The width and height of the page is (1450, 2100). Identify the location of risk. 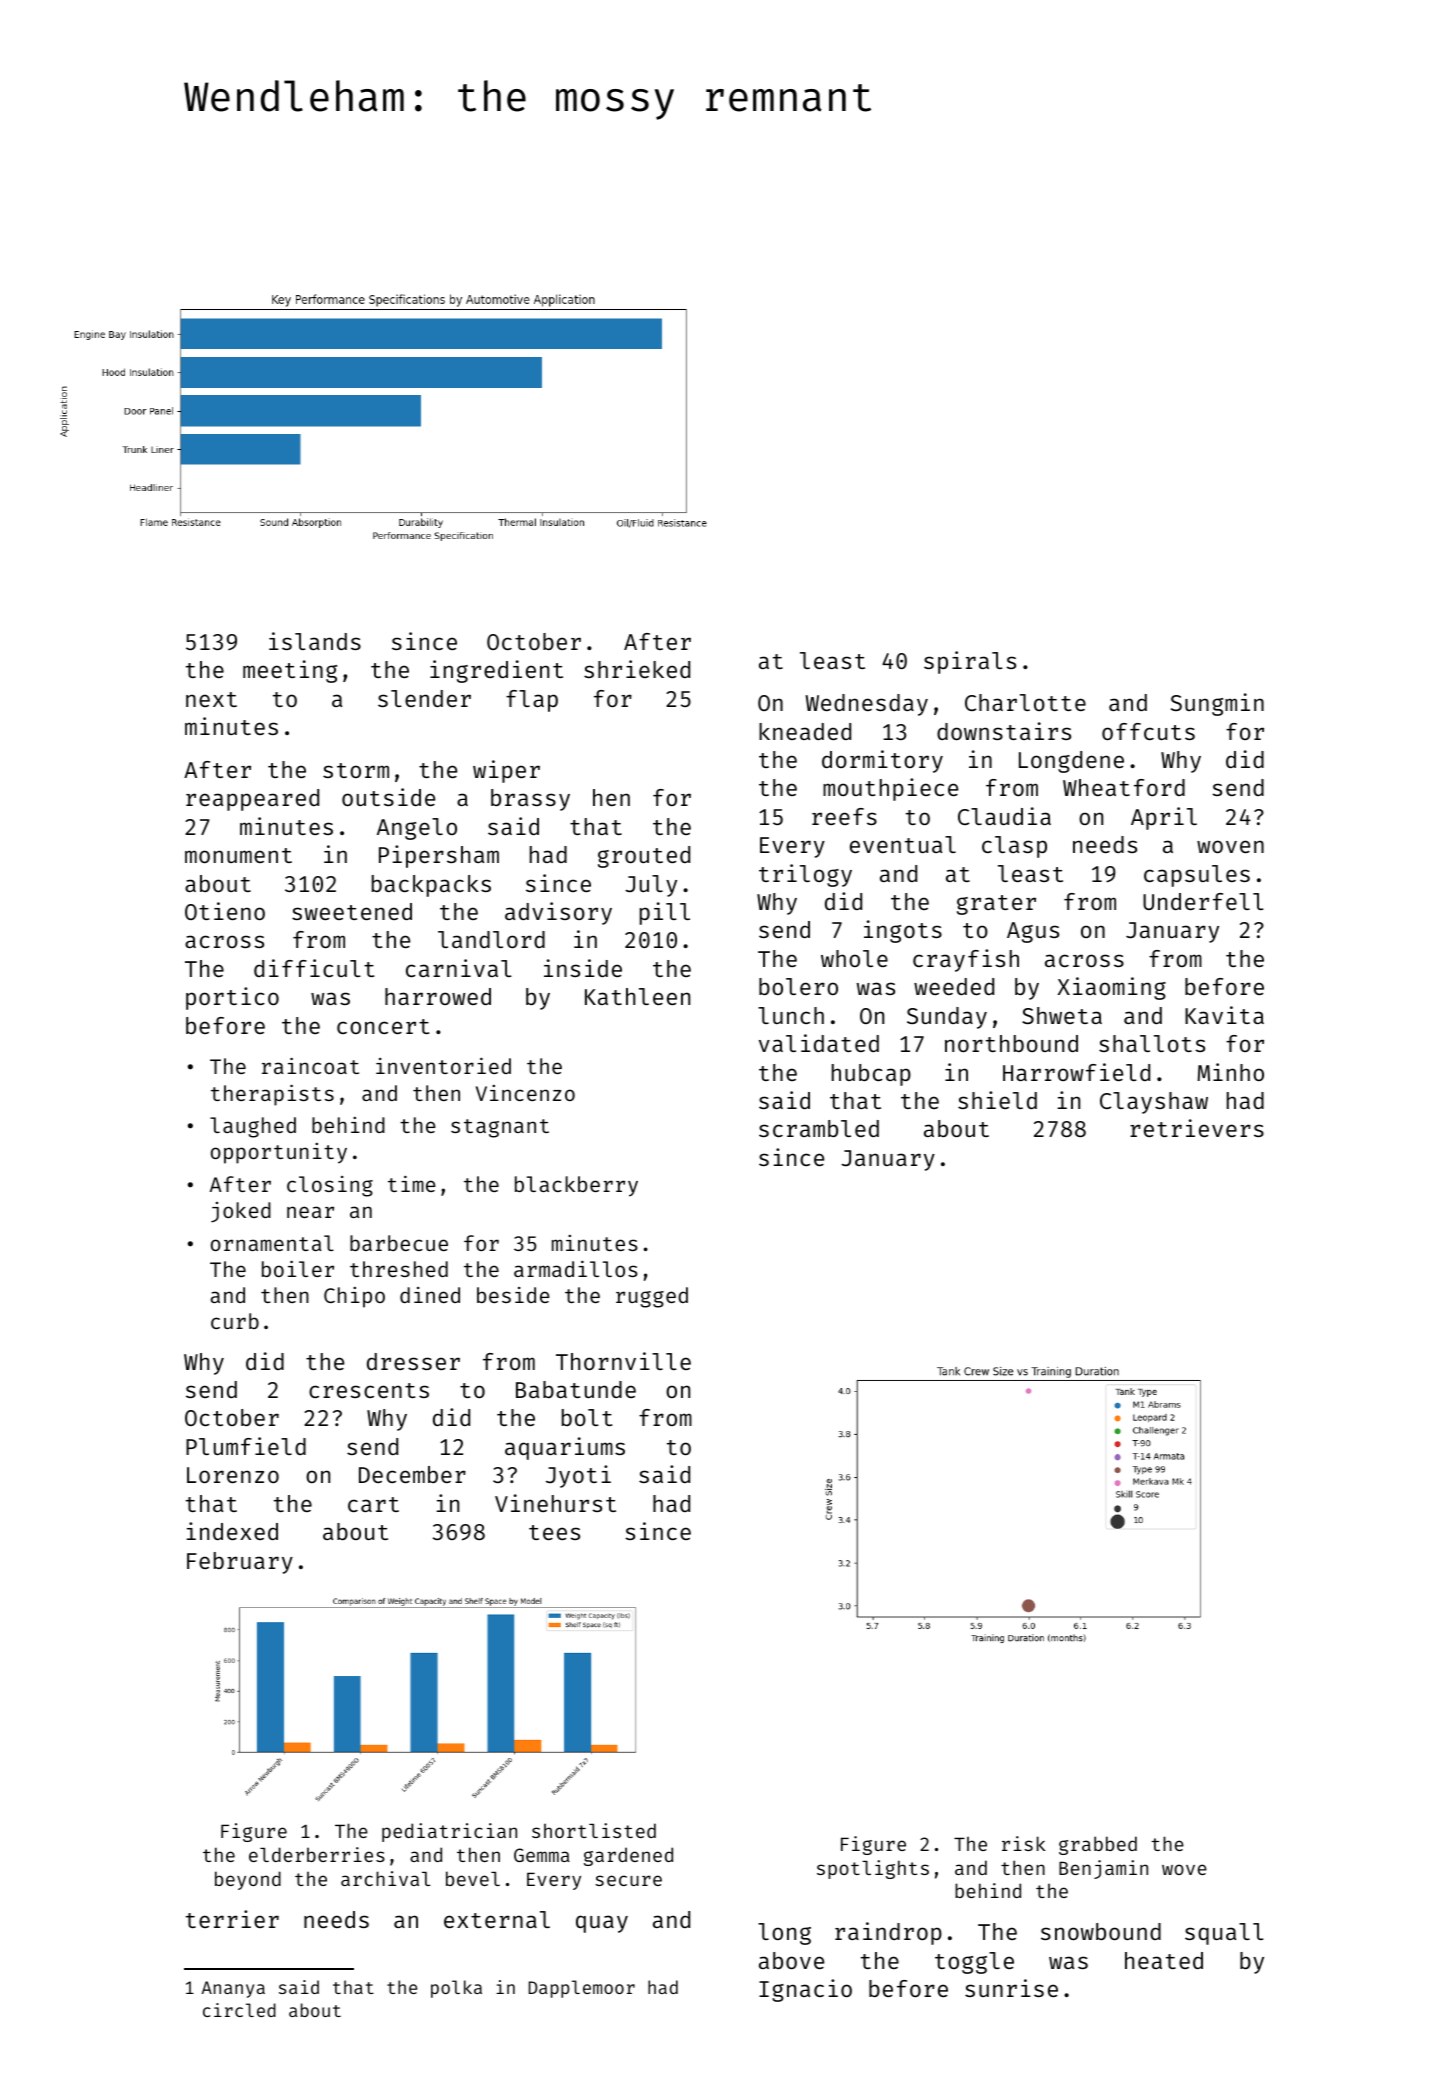
(1024, 1843).
